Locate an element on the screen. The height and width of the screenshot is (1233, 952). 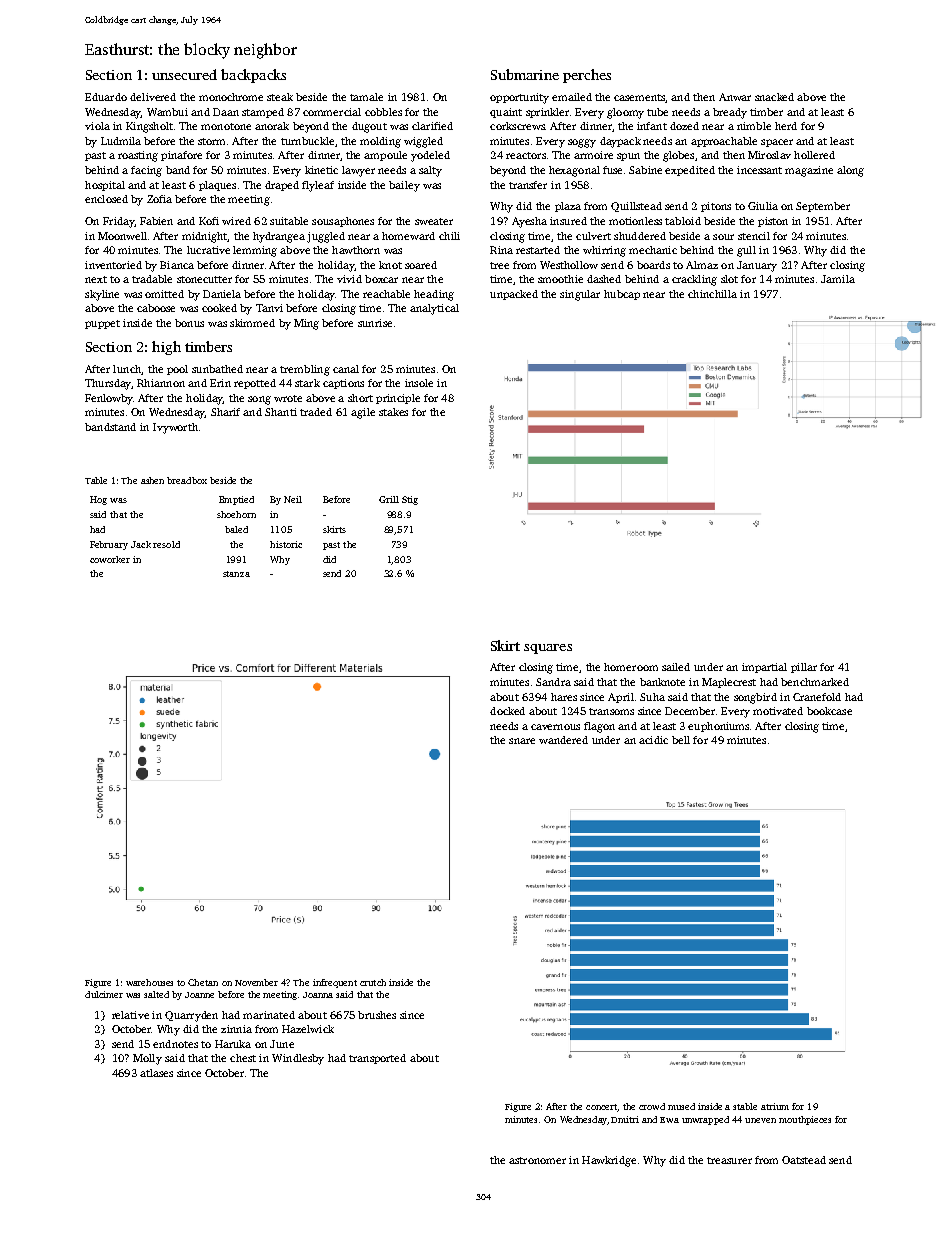
snare is located at coordinates (522, 741).
